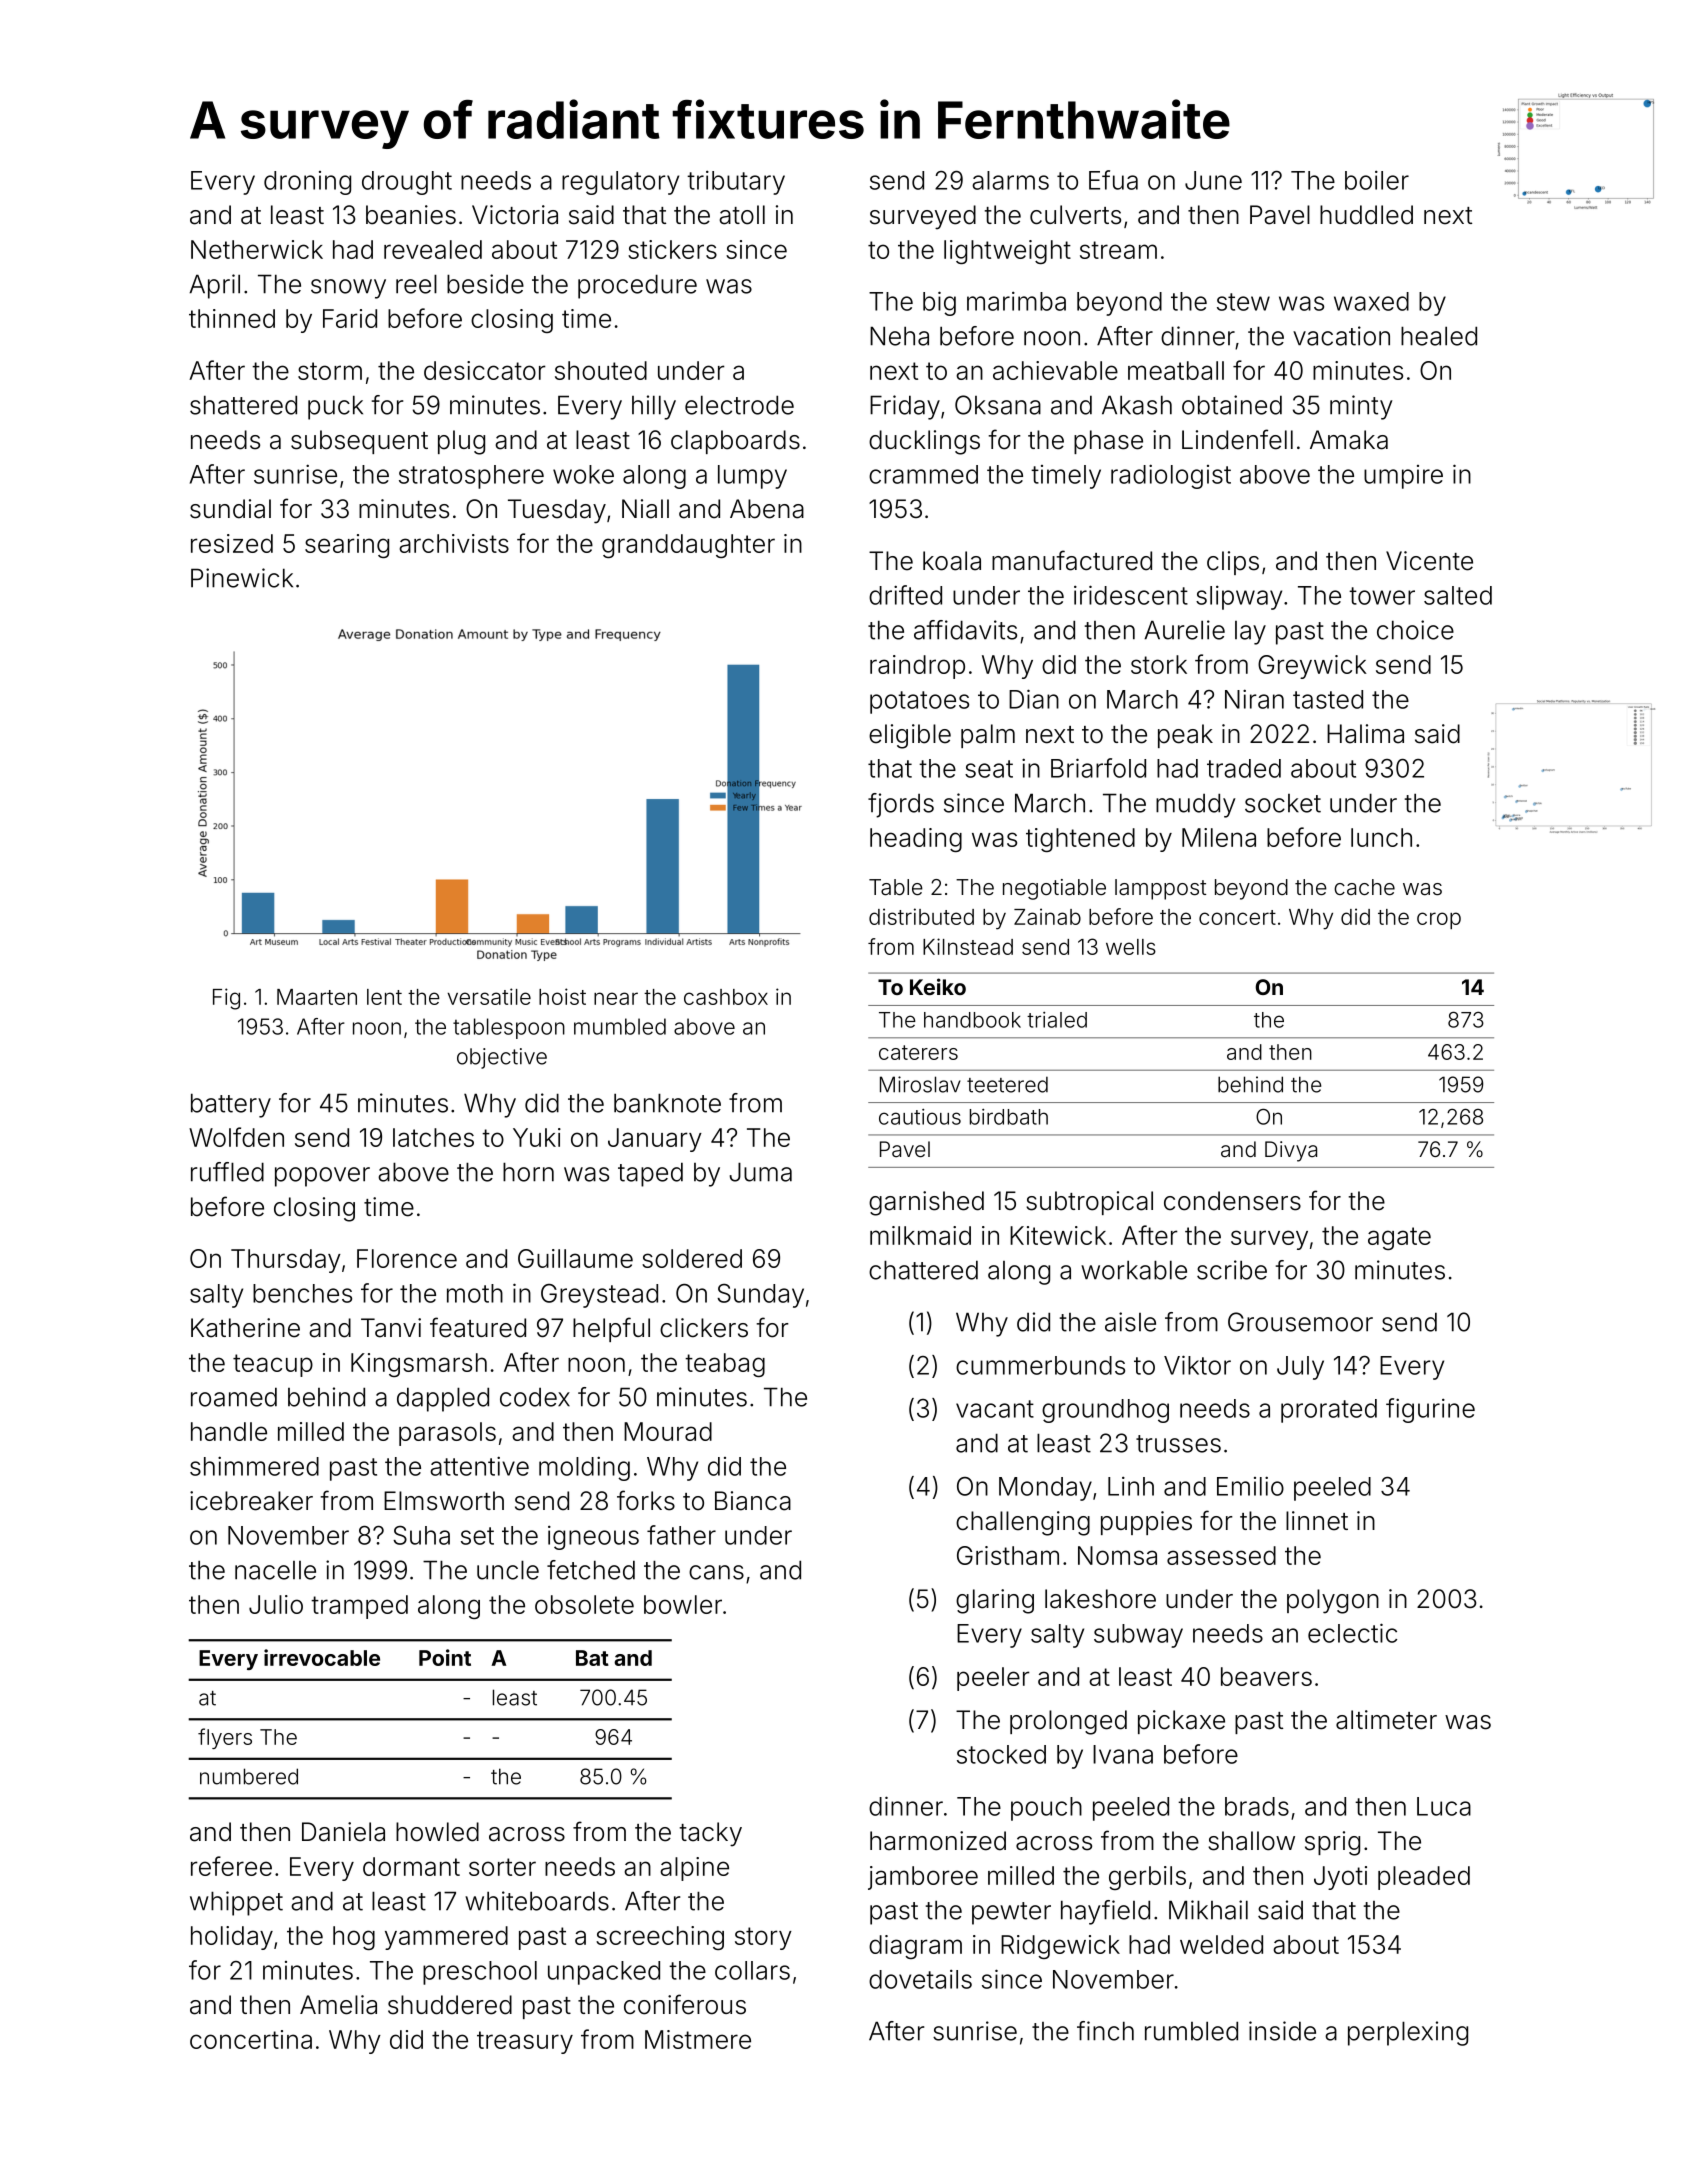  What do you see at coordinates (688, 546) in the image?
I see `granddaughter` at bounding box center [688, 546].
